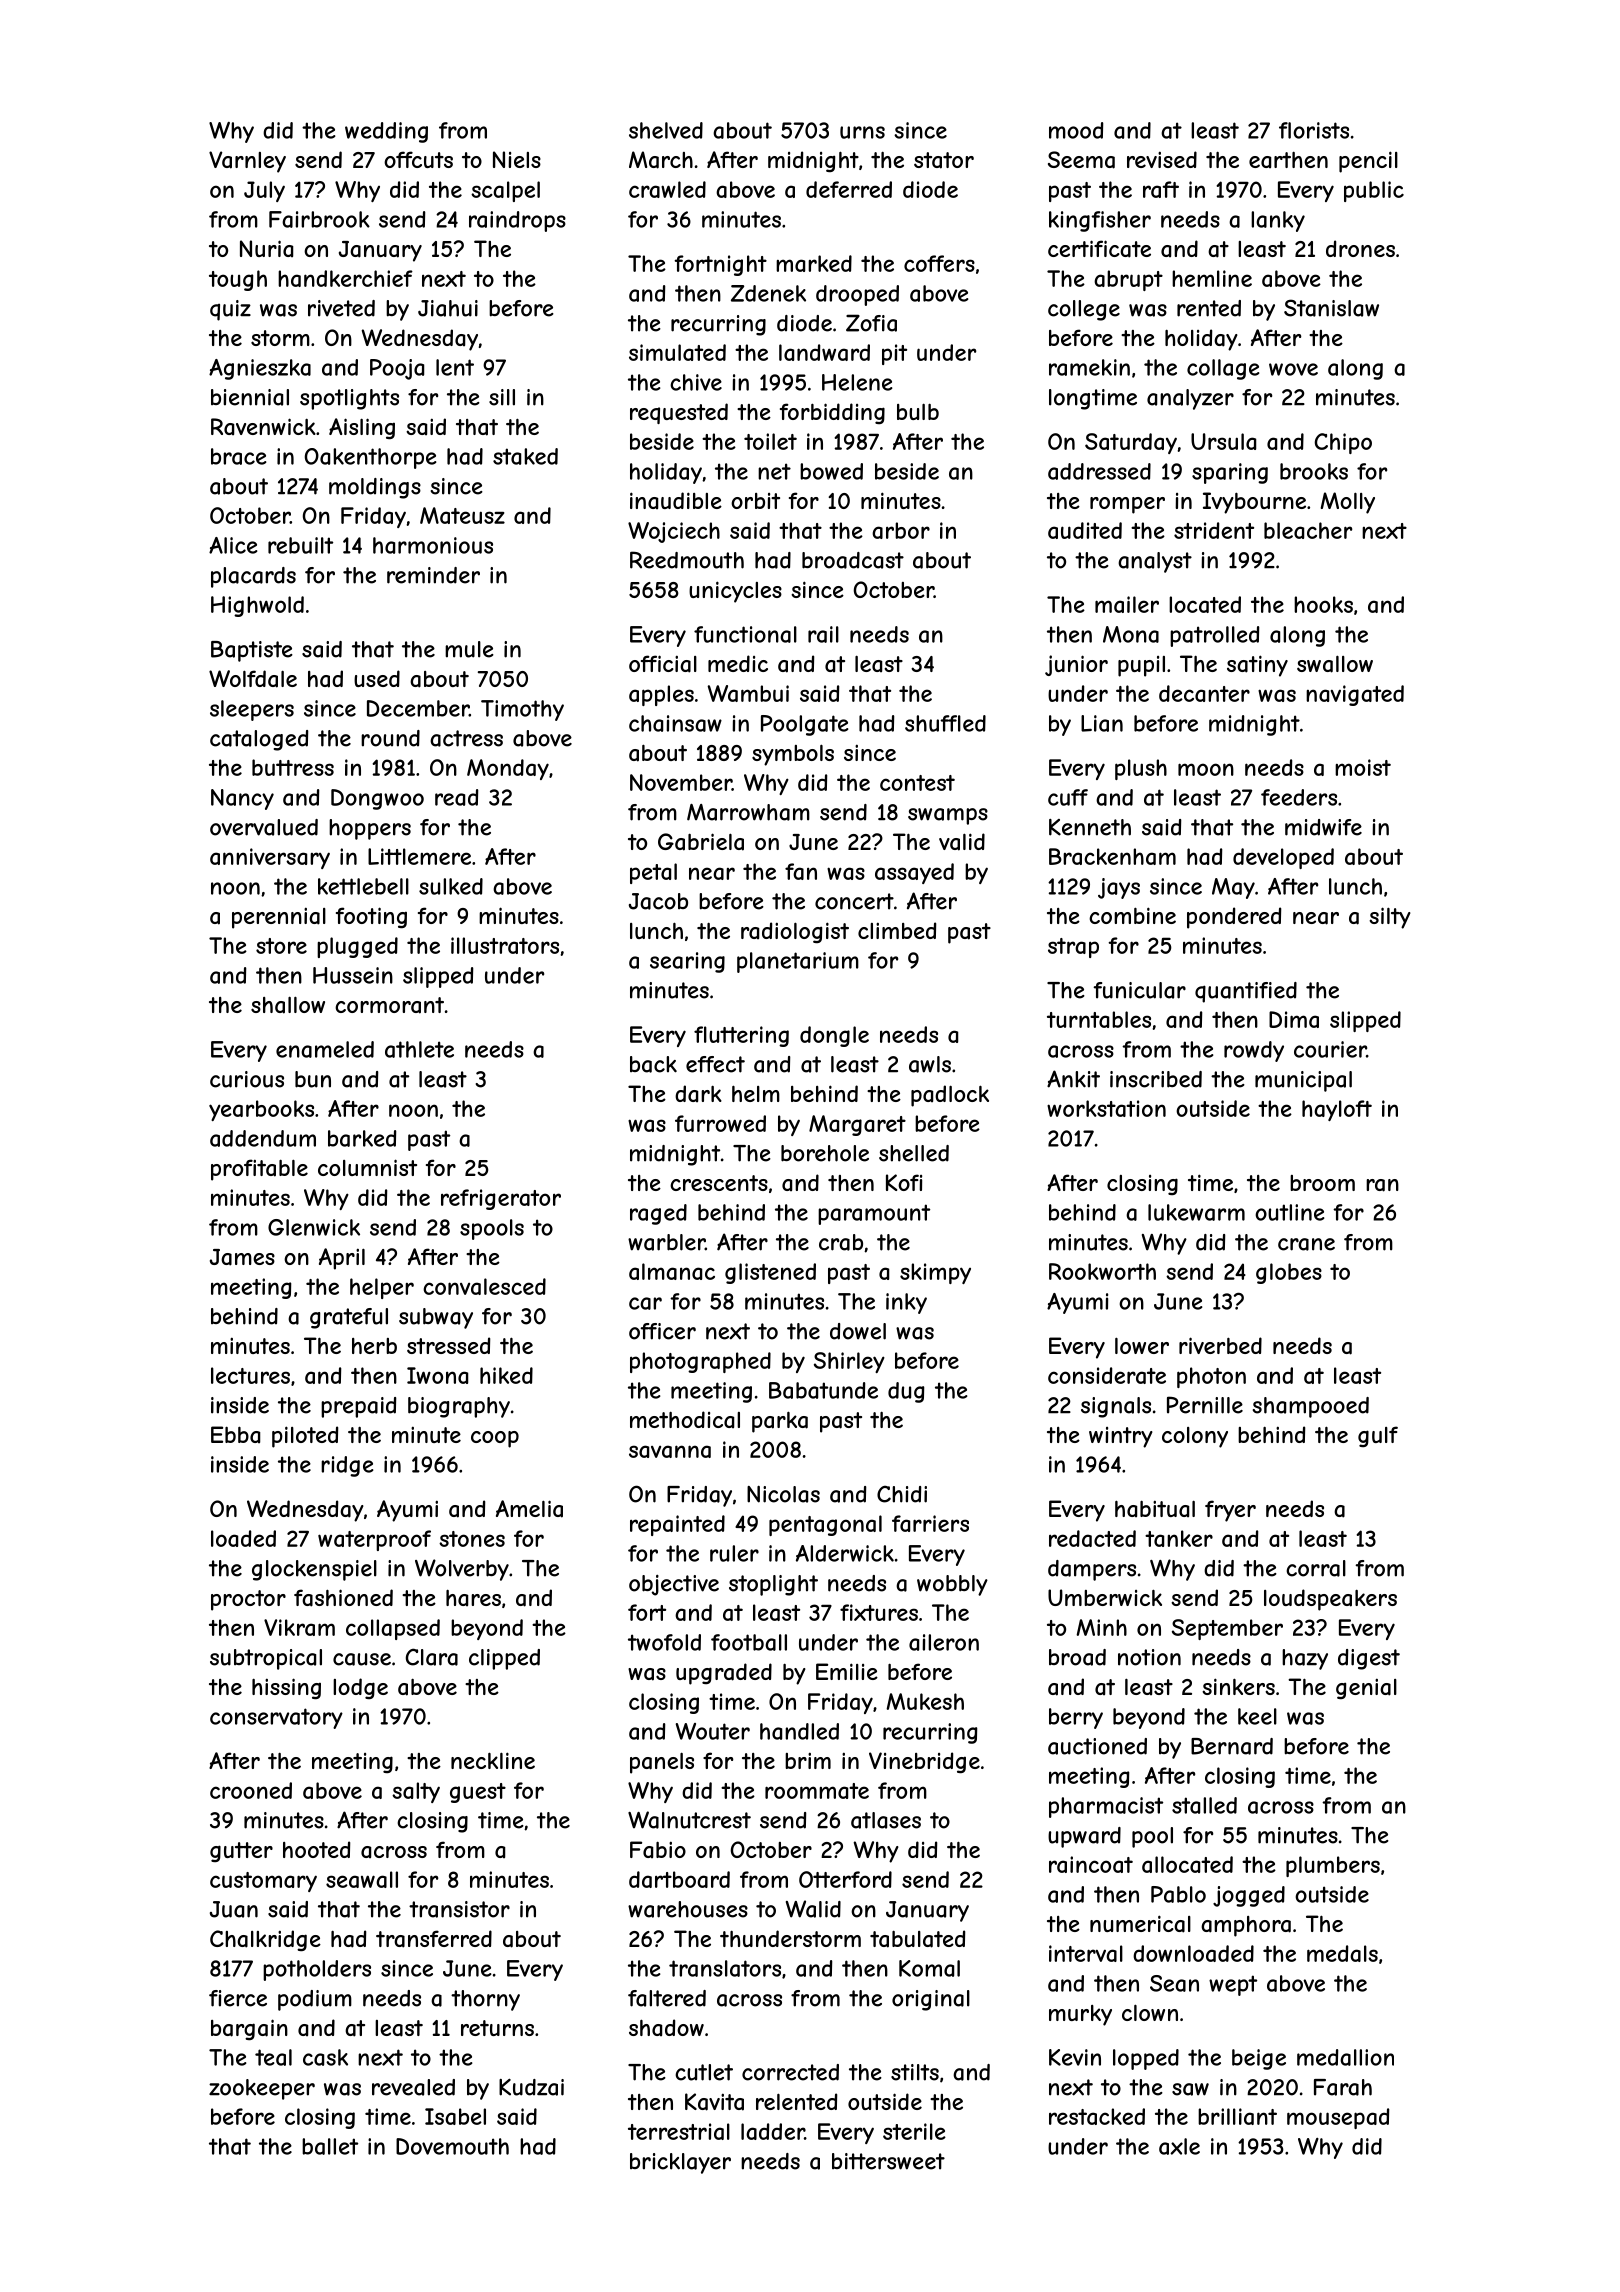 The width and height of the screenshot is (1620, 2292). I want to click on skimpy, so click(935, 1273).
